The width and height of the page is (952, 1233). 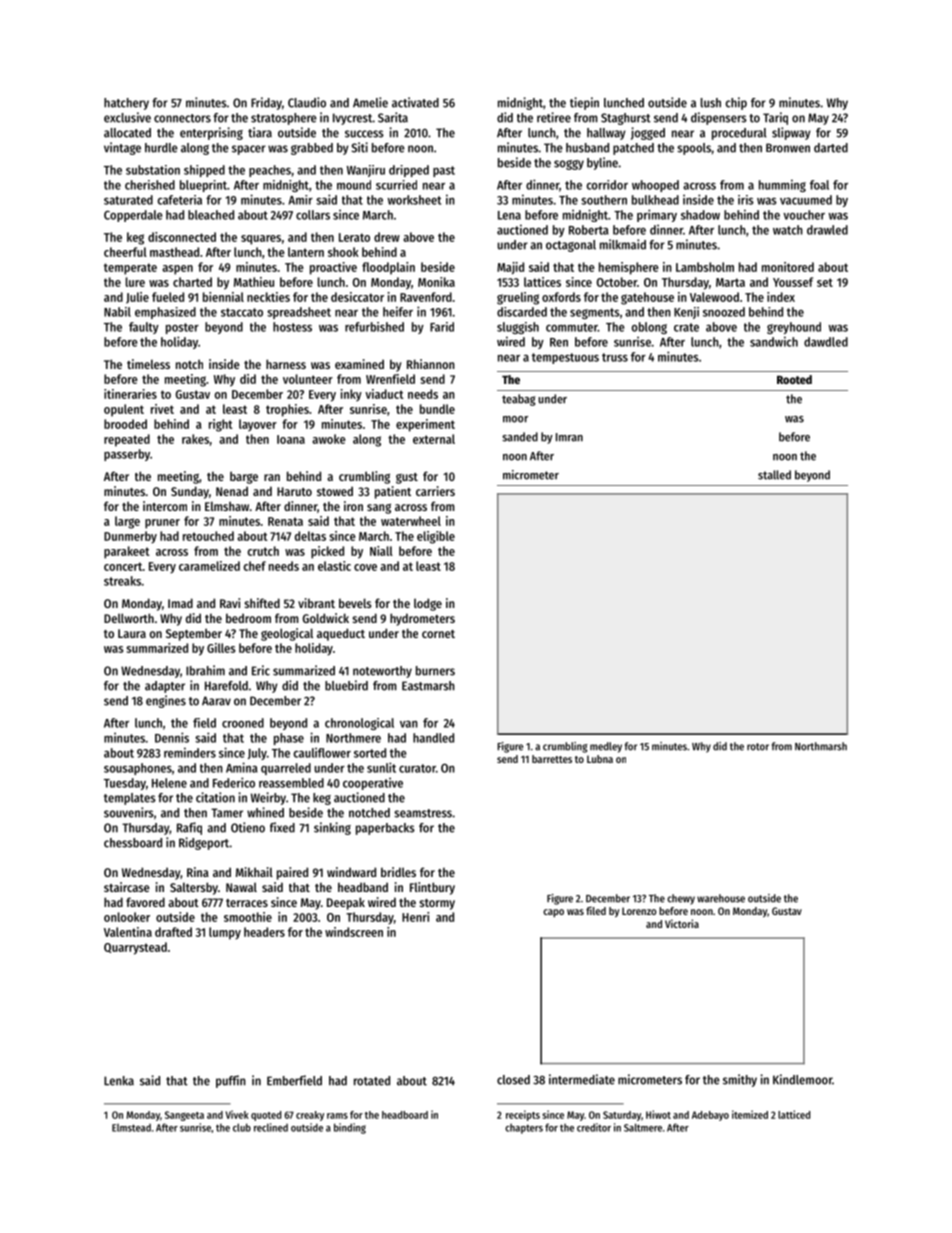 What do you see at coordinates (554, 117) in the page?
I see `retiree` at bounding box center [554, 117].
